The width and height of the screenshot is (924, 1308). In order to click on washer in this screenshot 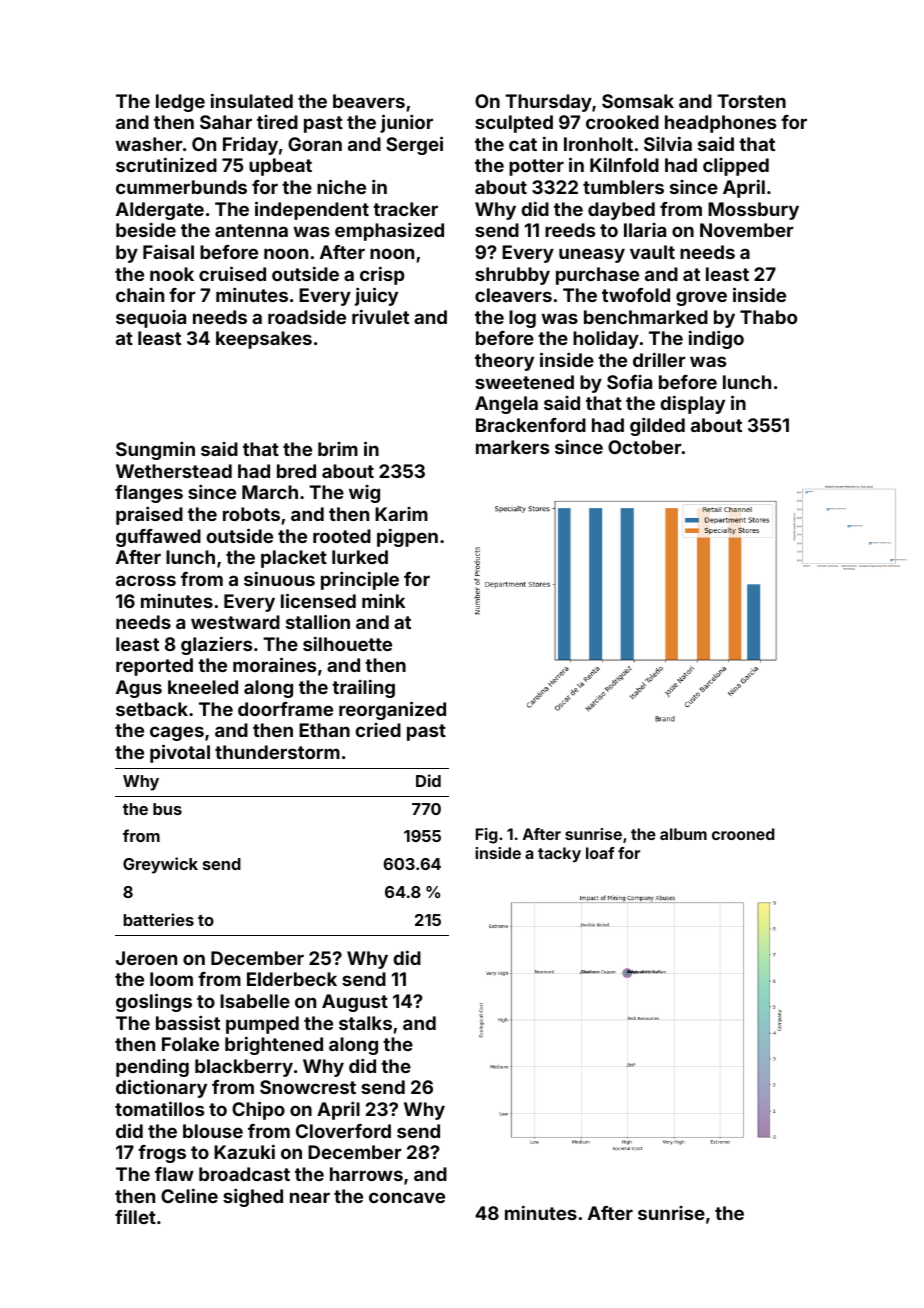, I will do `click(149, 144)`.
